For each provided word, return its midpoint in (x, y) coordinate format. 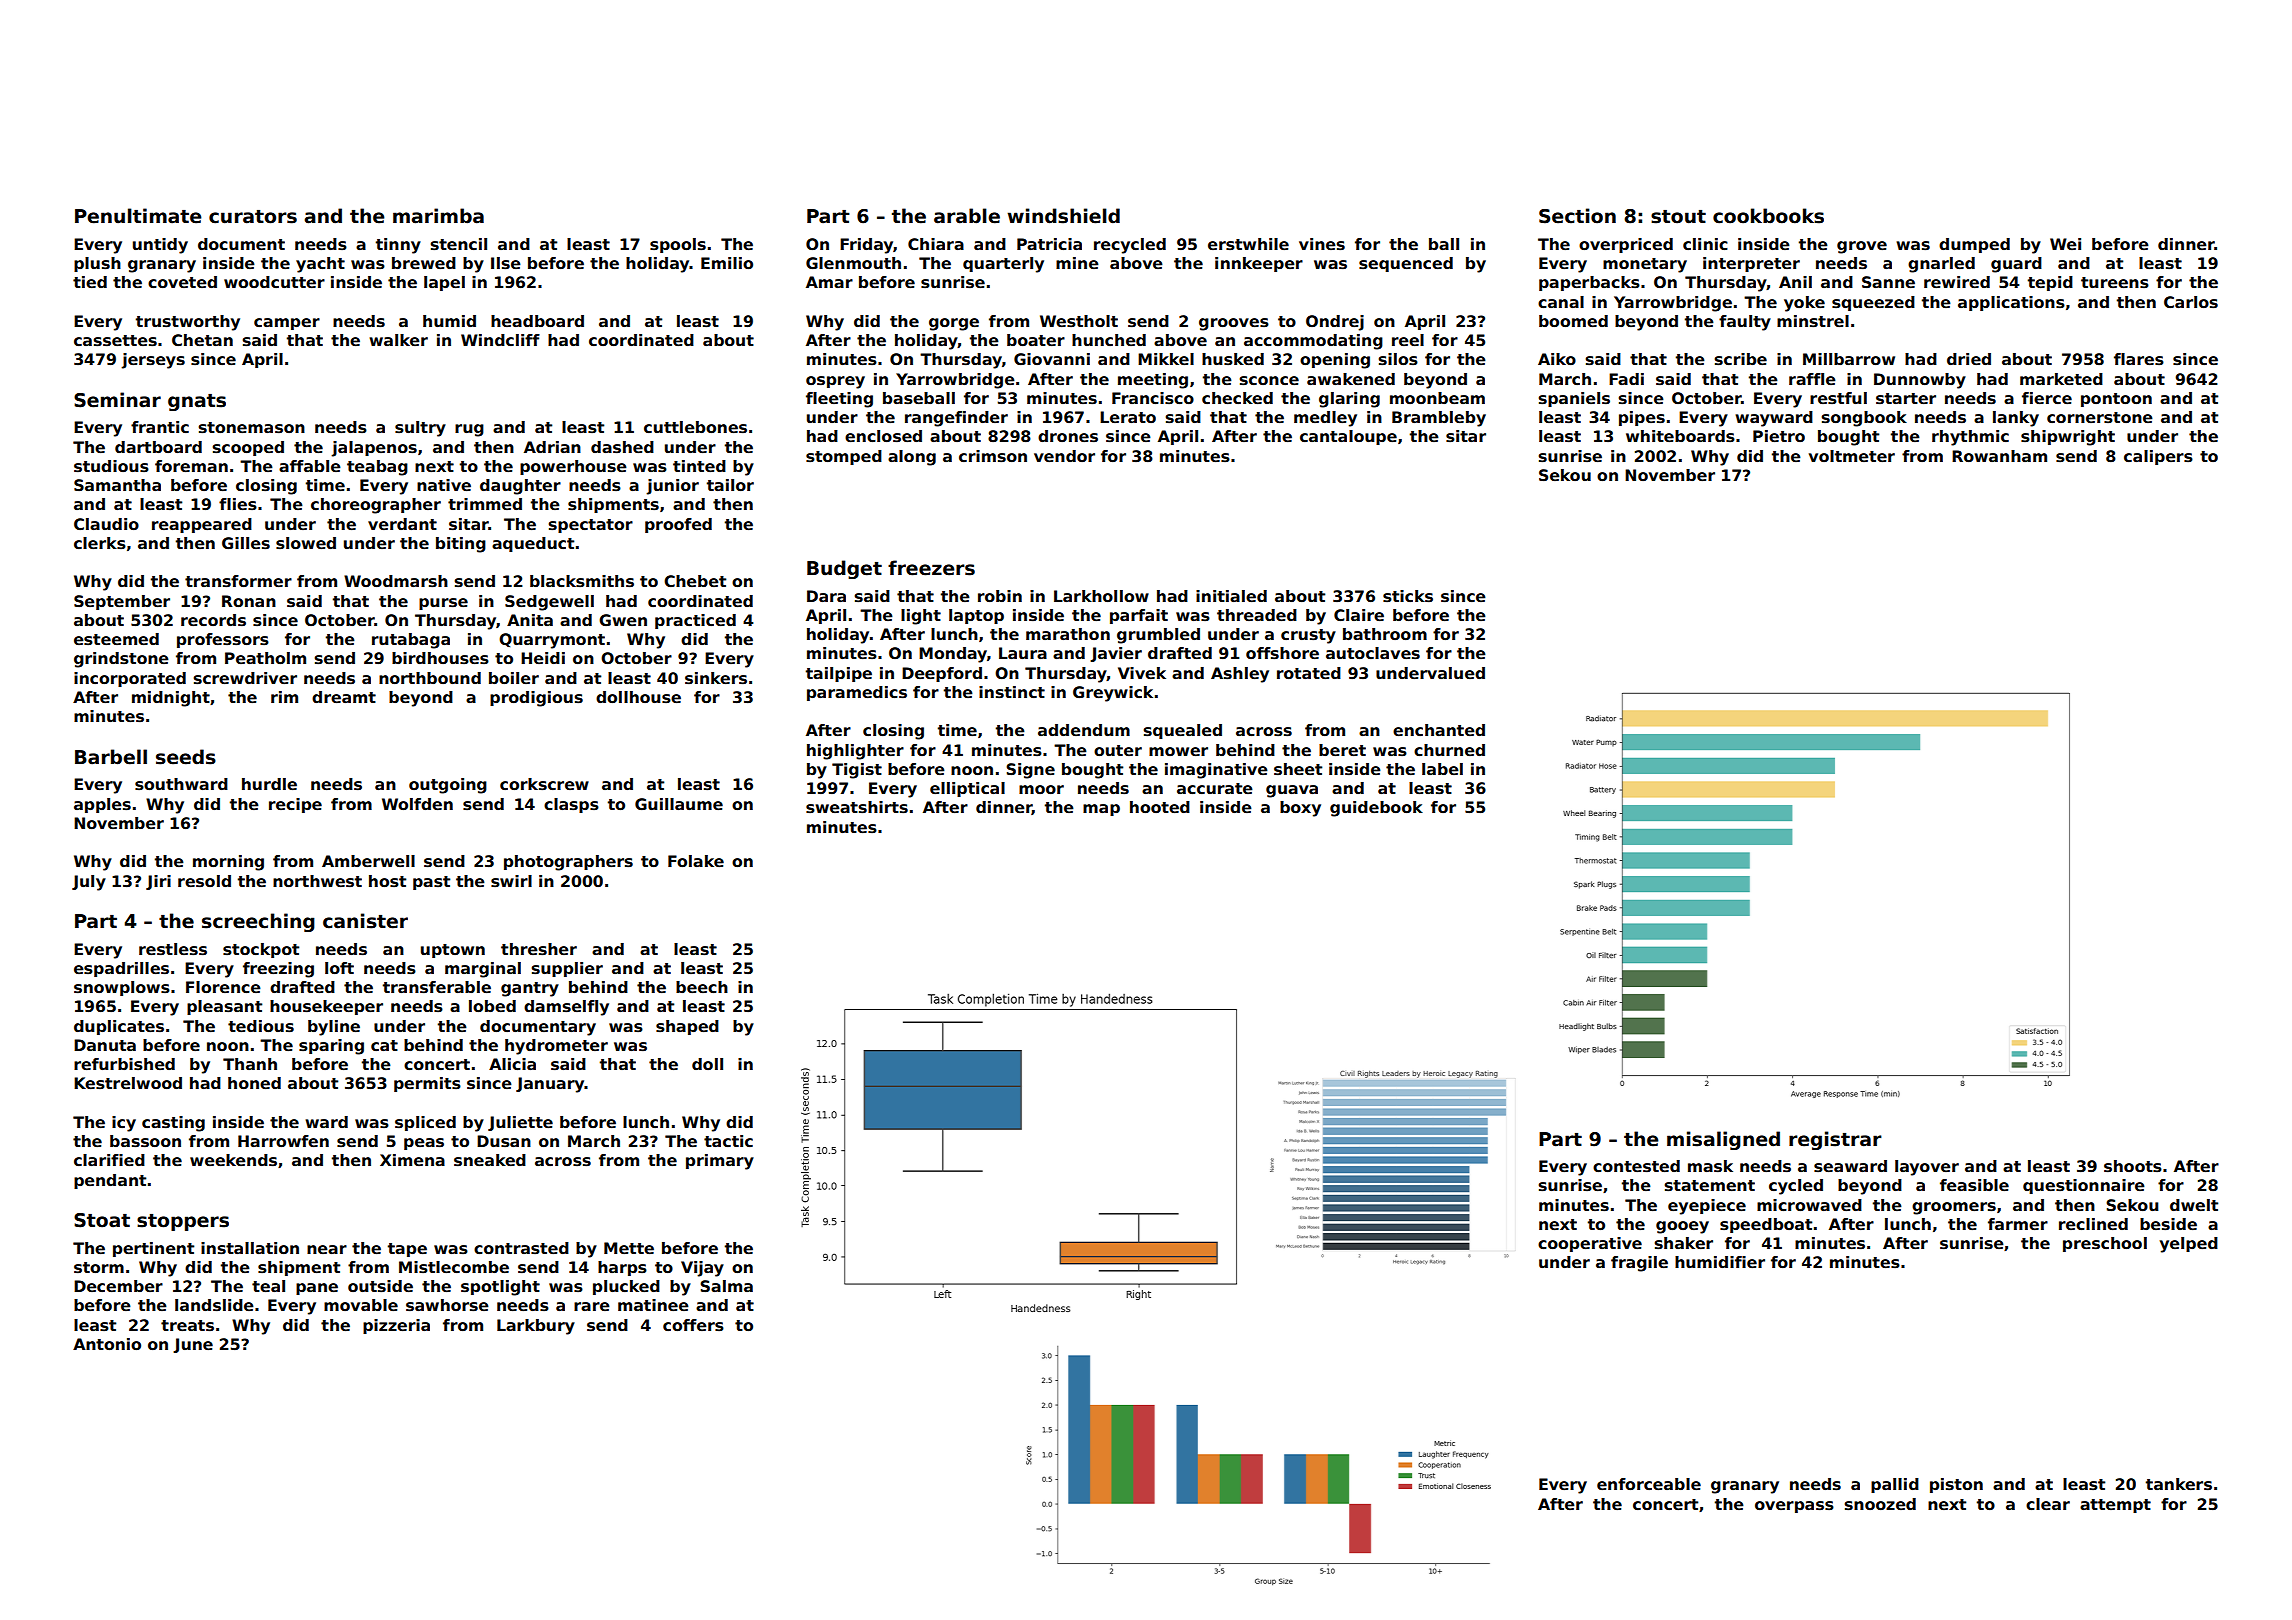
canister (365, 921)
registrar (1835, 1140)
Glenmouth (853, 263)
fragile (1639, 1264)
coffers (693, 1325)
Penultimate (138, 216)
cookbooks (1768, 216)
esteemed (116, 639)
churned (1449, 750)
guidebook (1376, 809)
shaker (1684, 1243)
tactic (728, 1141)
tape (407, 1250)
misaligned (1723, 1140)
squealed (1183, 731)
